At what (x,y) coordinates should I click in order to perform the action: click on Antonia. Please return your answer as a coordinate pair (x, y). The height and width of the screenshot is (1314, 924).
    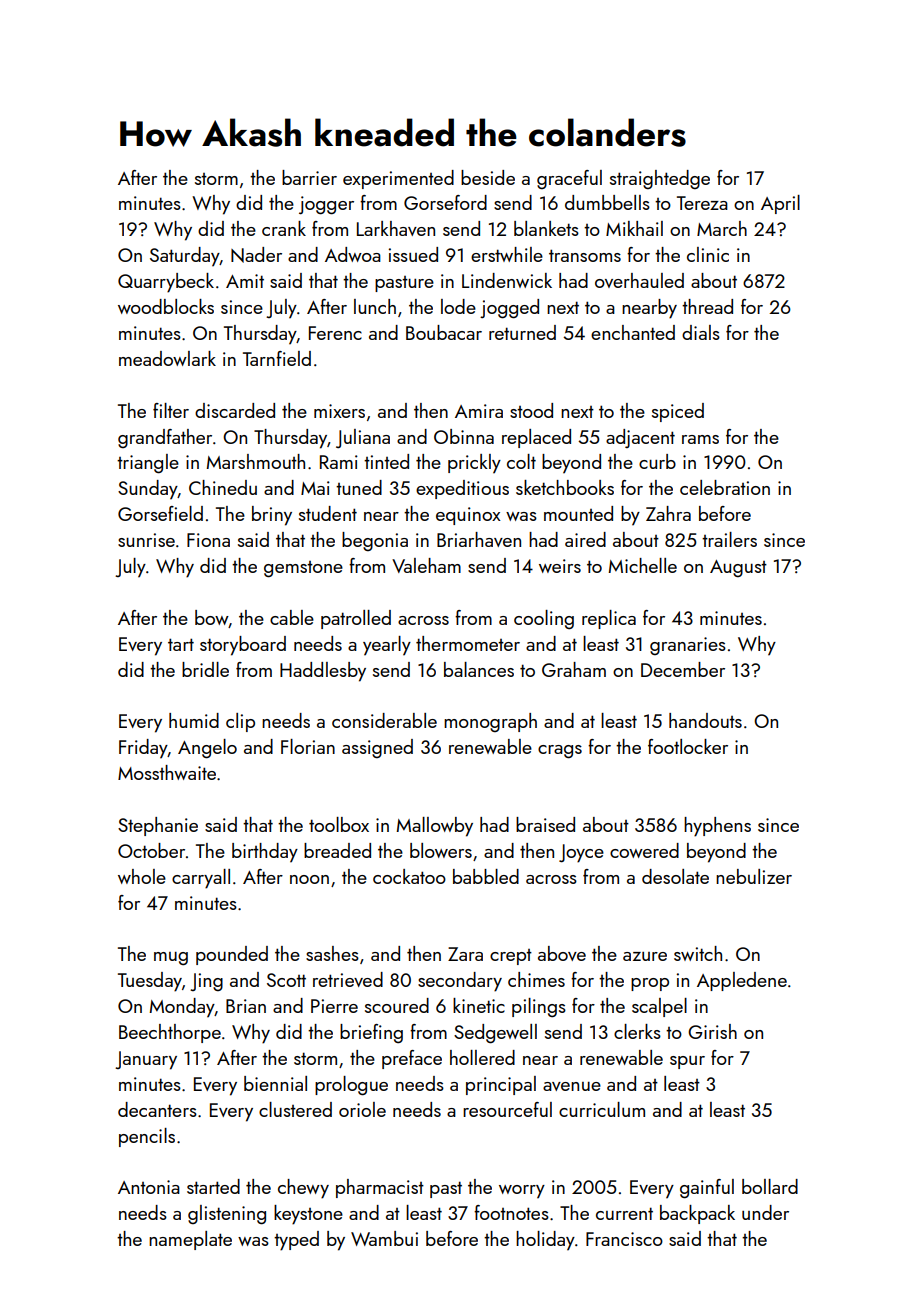
    Looking at the image, I should click on (149, 1187).
